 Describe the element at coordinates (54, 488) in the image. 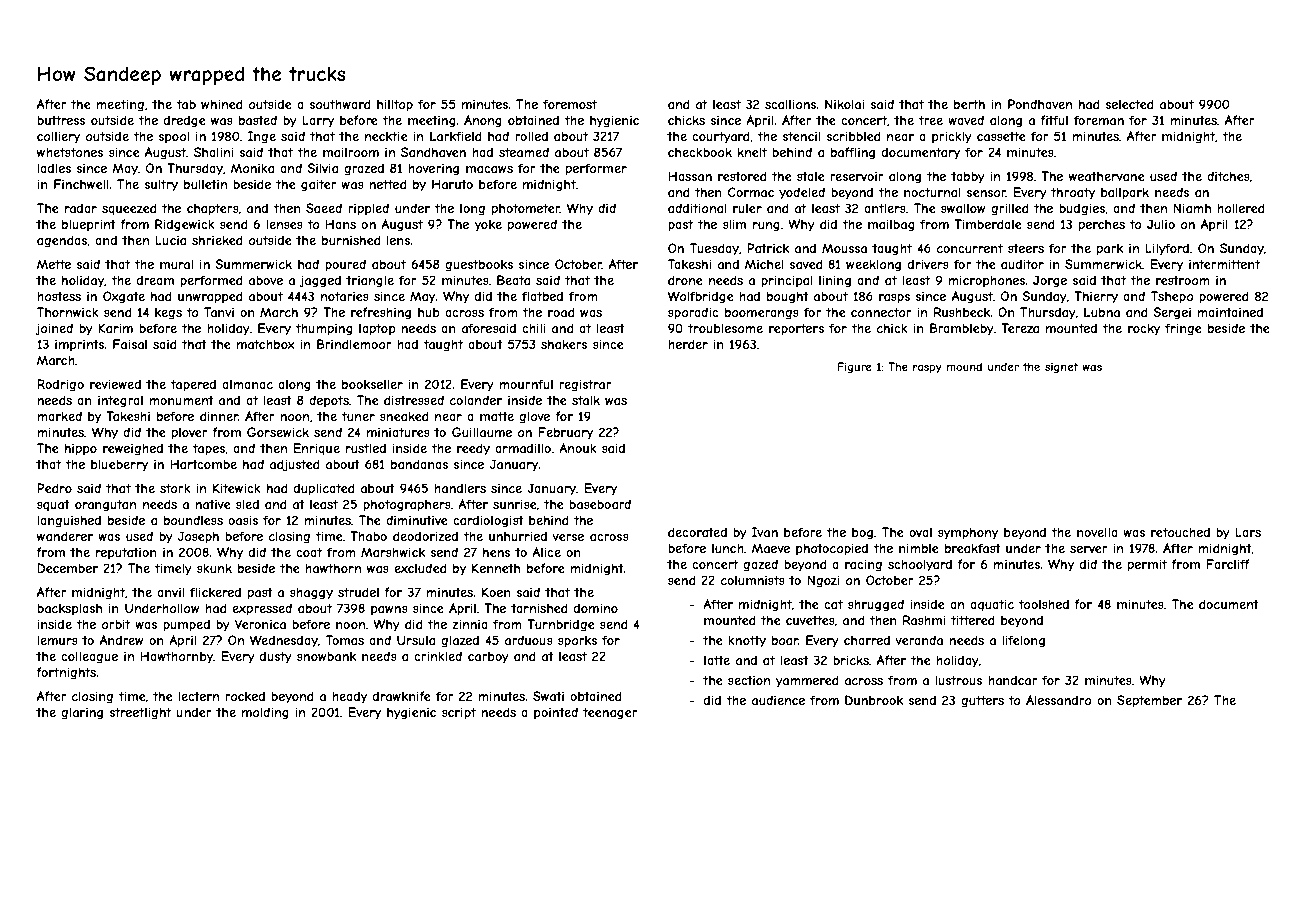

I see `Pedro` at that location.
